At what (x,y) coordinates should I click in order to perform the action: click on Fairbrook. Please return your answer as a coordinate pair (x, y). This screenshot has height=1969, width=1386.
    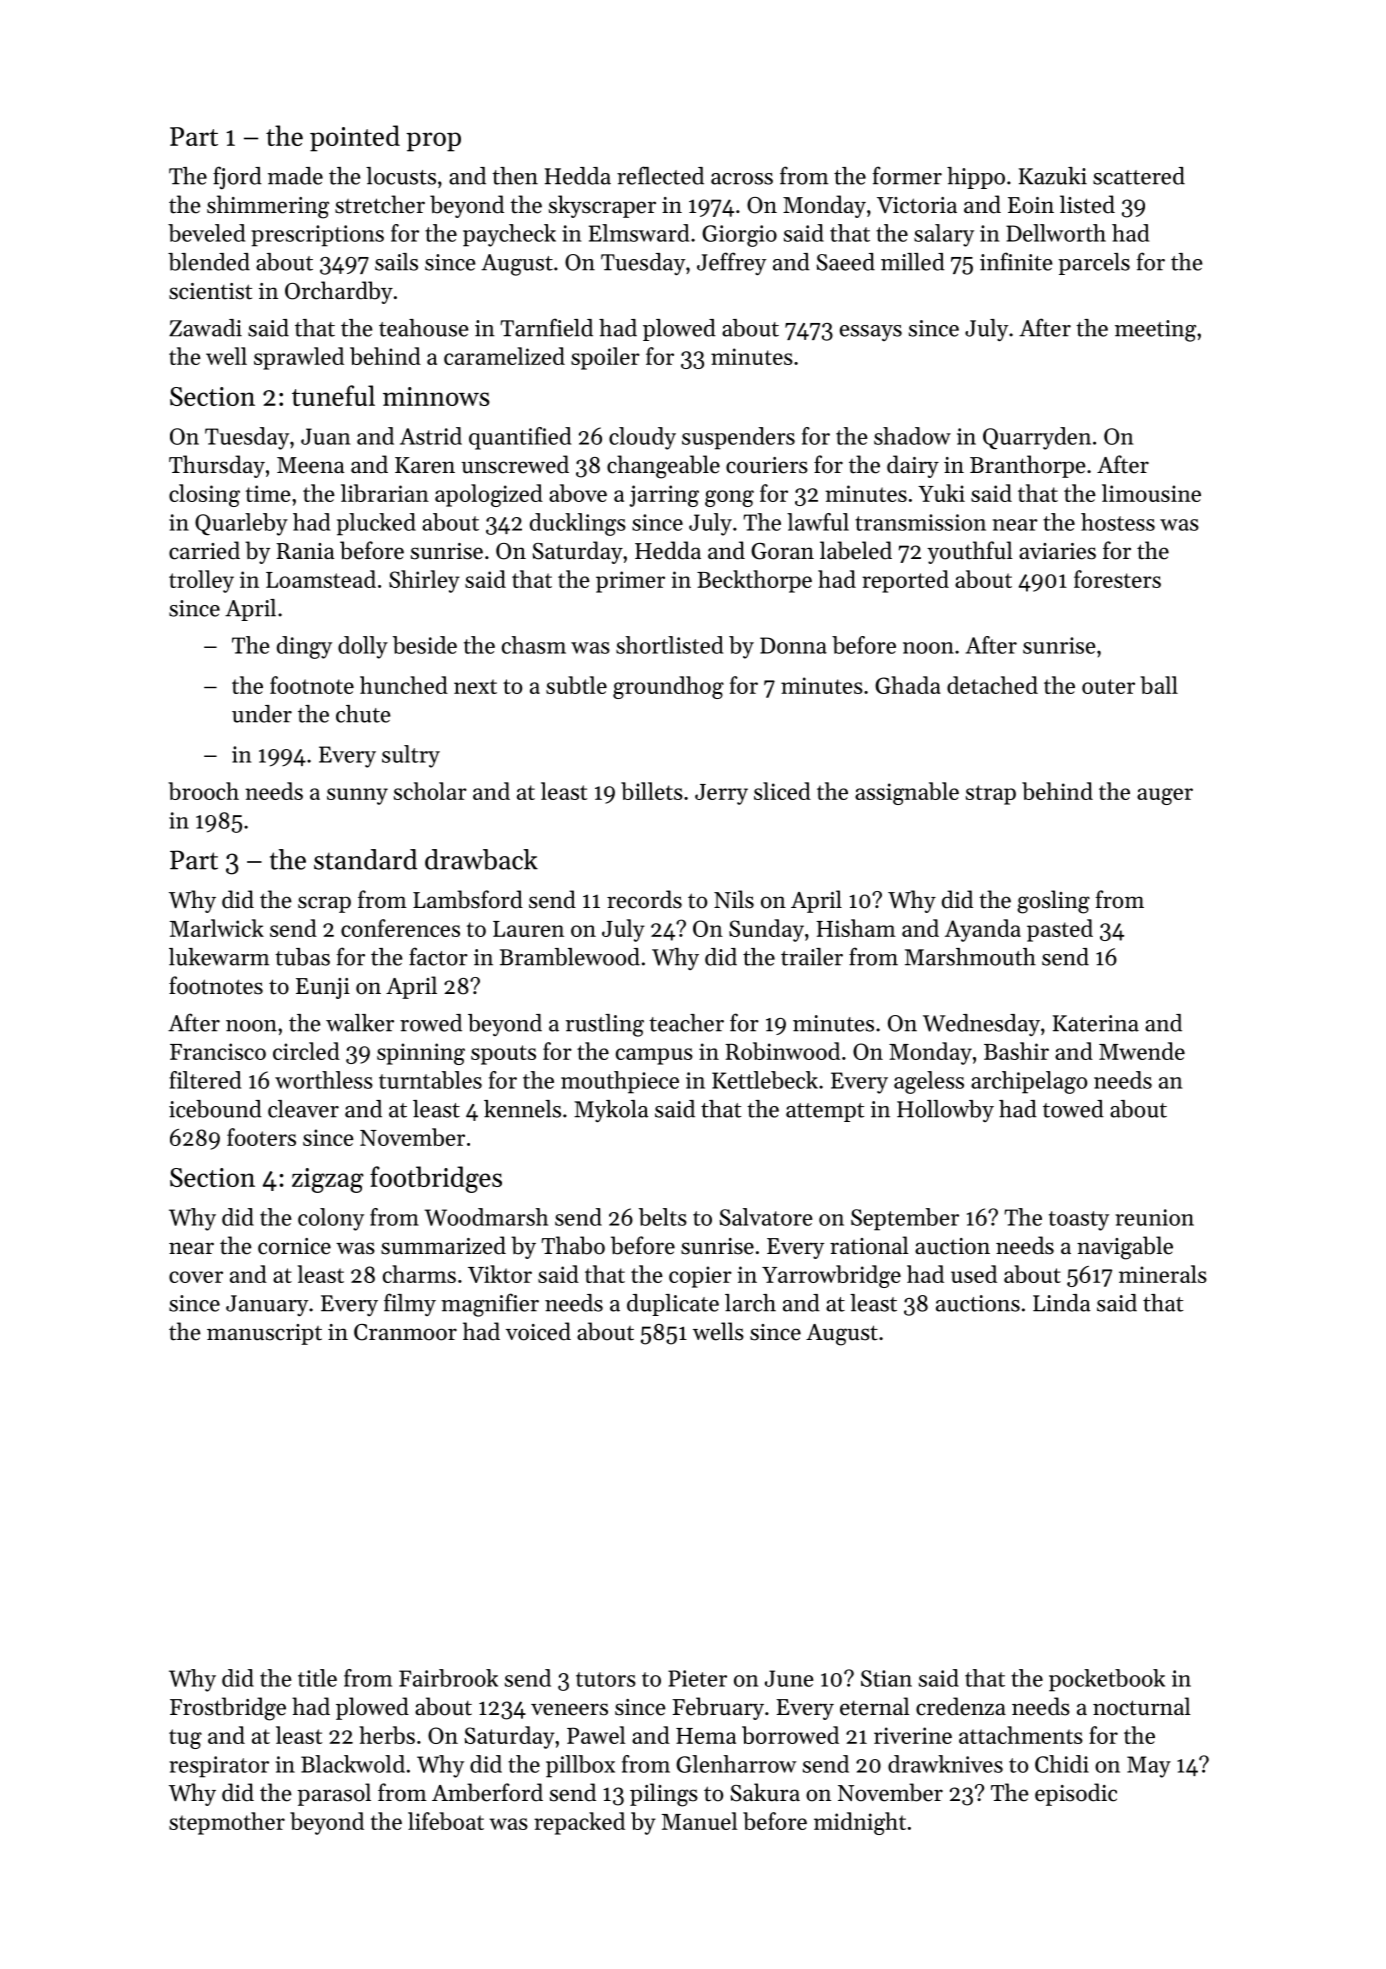
    Looking at the image, I should click on (448, 1678).
